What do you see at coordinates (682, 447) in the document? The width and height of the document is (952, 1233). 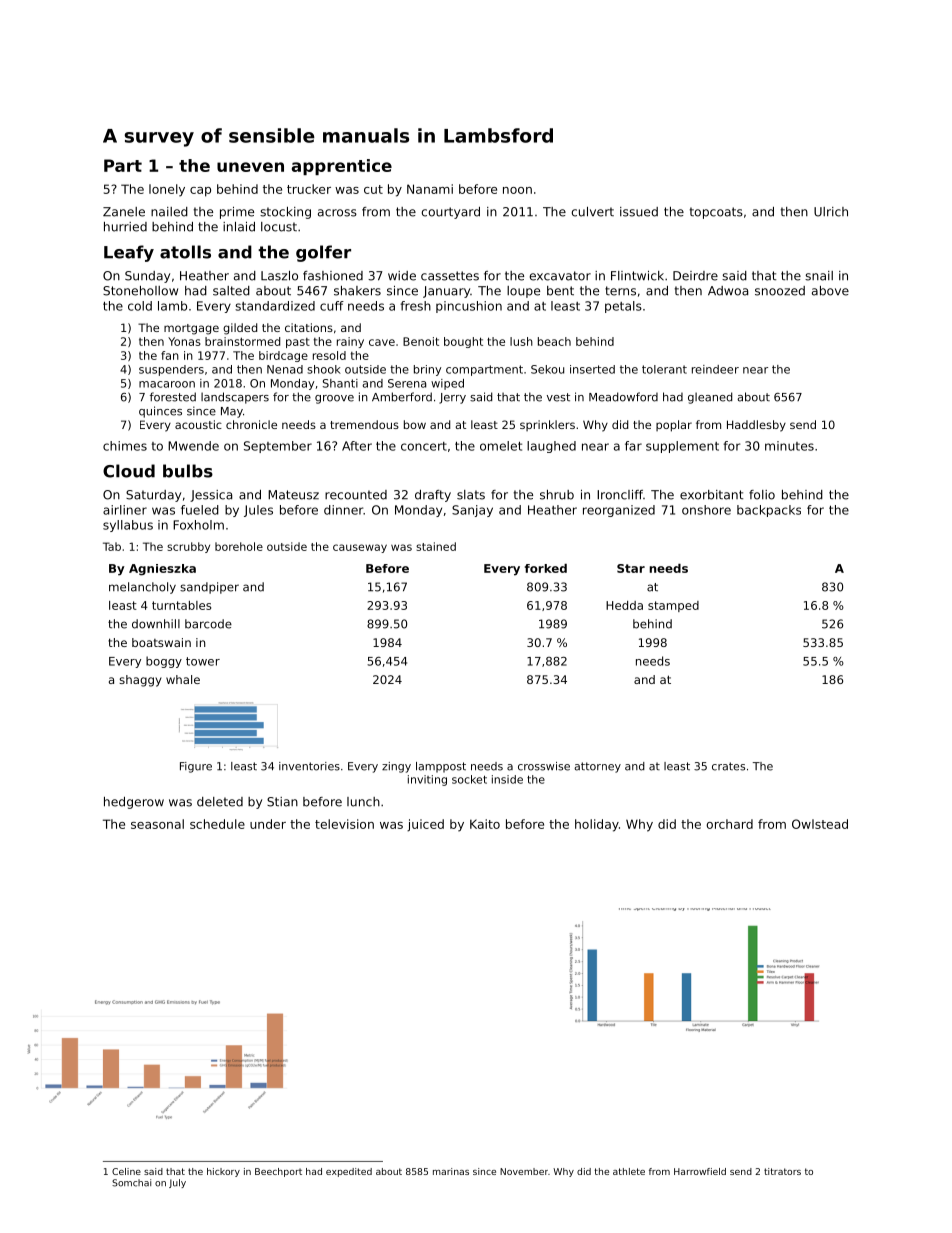 I see `supplement` at bounding box center [682, 447].
